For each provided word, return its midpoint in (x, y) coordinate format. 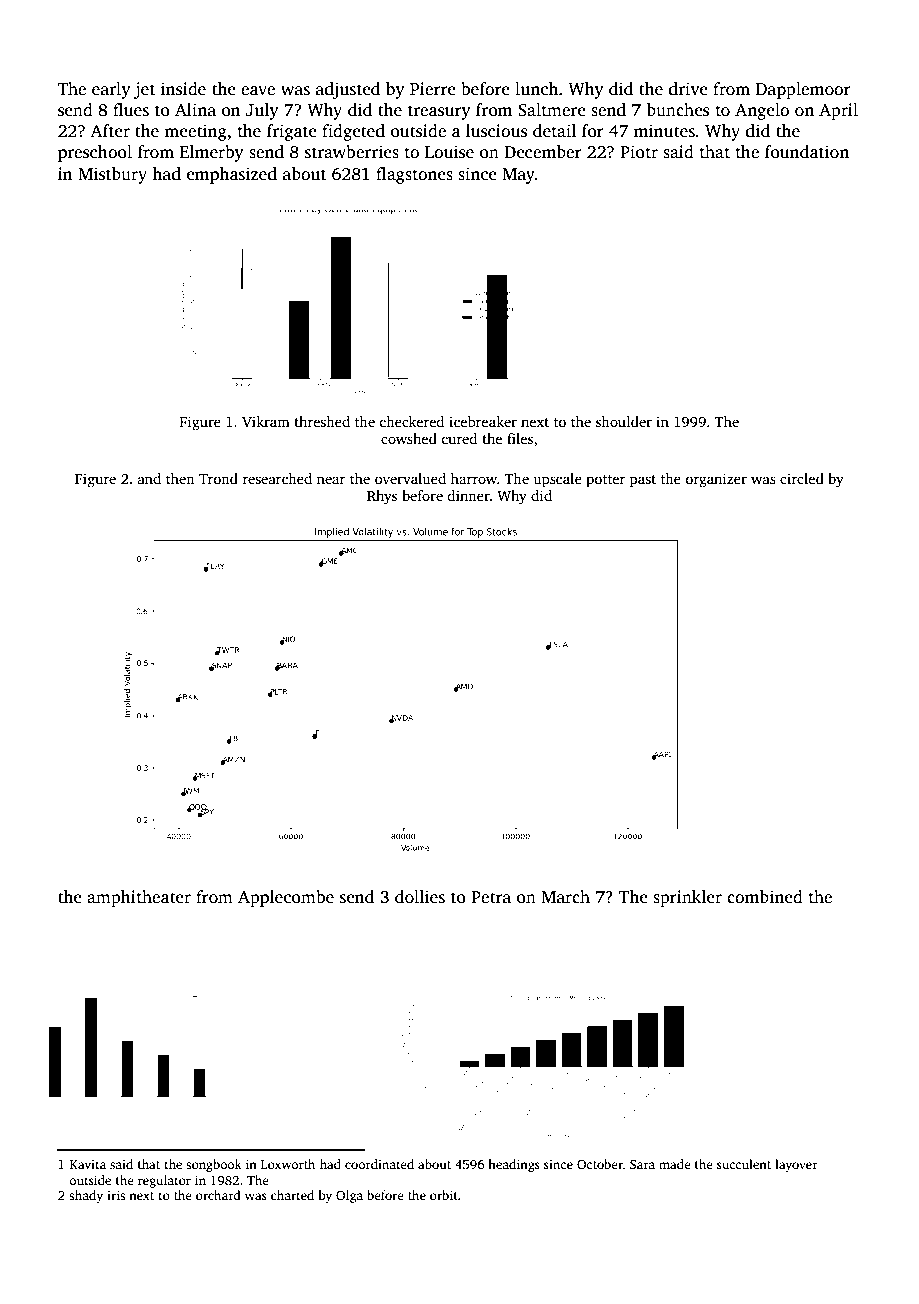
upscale (557, 480)
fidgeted (353, 132)
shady (86, 1196)
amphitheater (139, 898)
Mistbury (112, 175)
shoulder (624, 421)
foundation (807, 152)
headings (514, 1165)
